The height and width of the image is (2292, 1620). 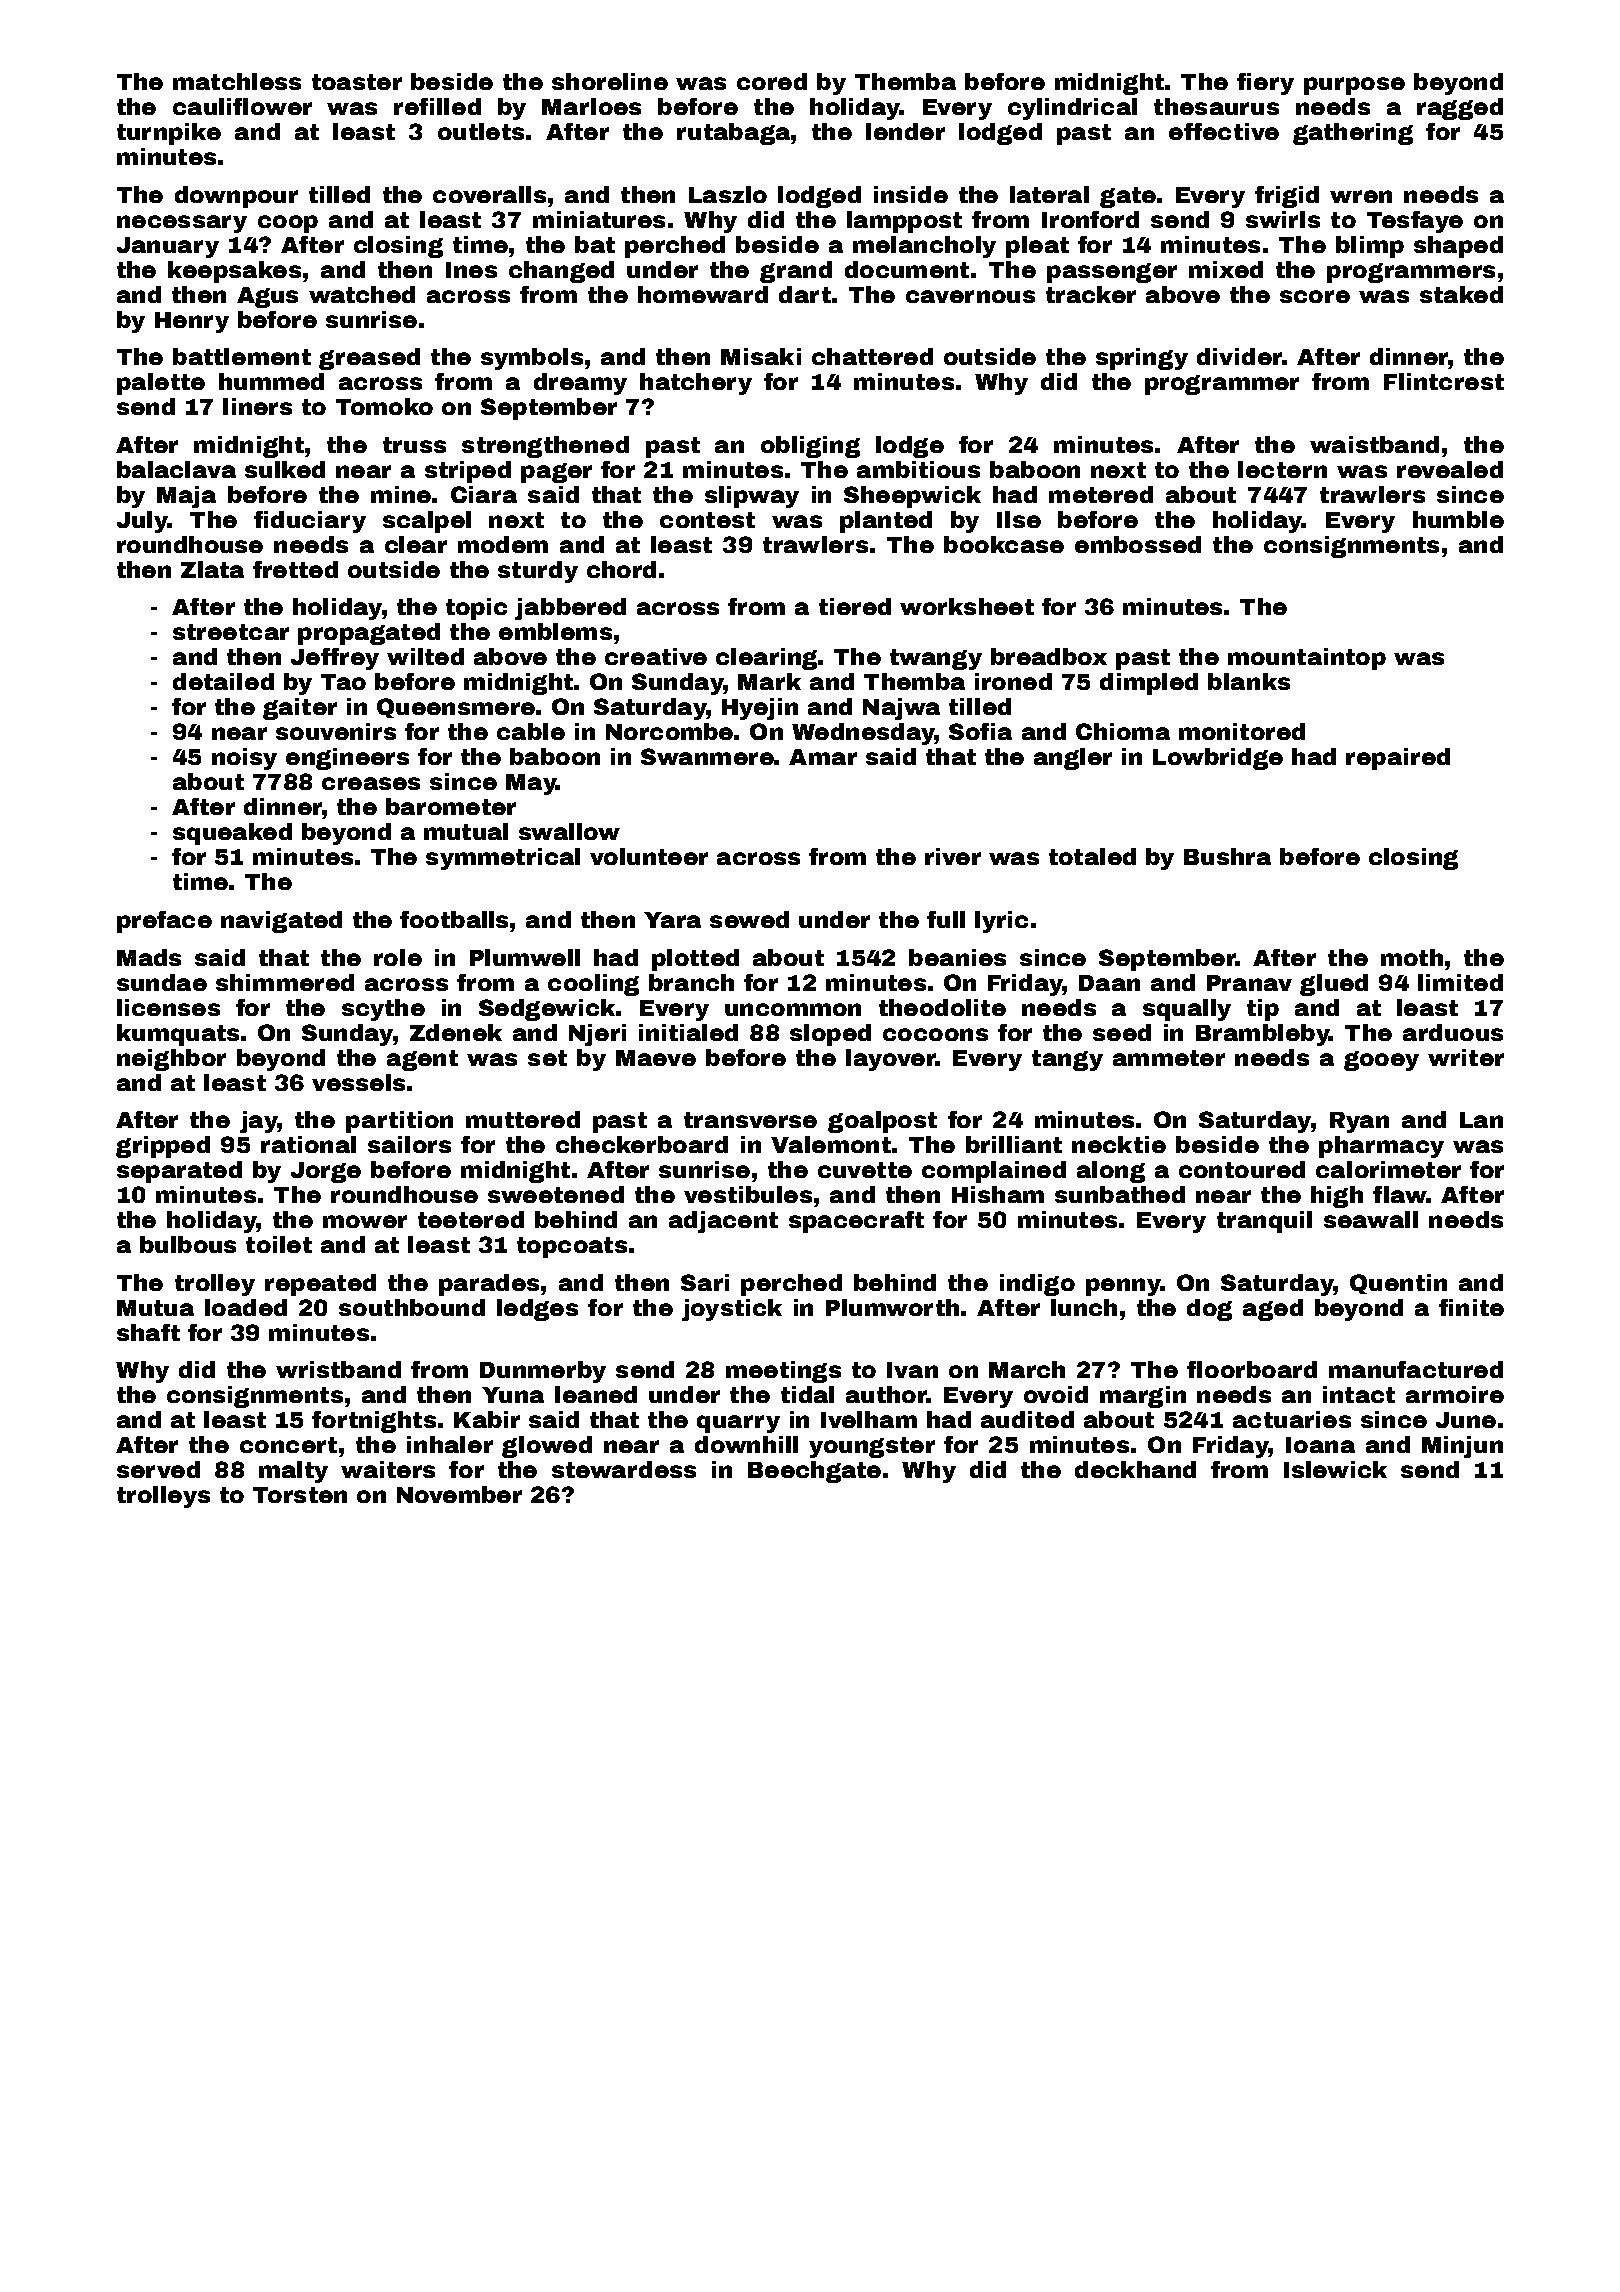 What do you see at coordinates (707, 520) in the image?
I see `contest` at bounding box center [707, 520].
